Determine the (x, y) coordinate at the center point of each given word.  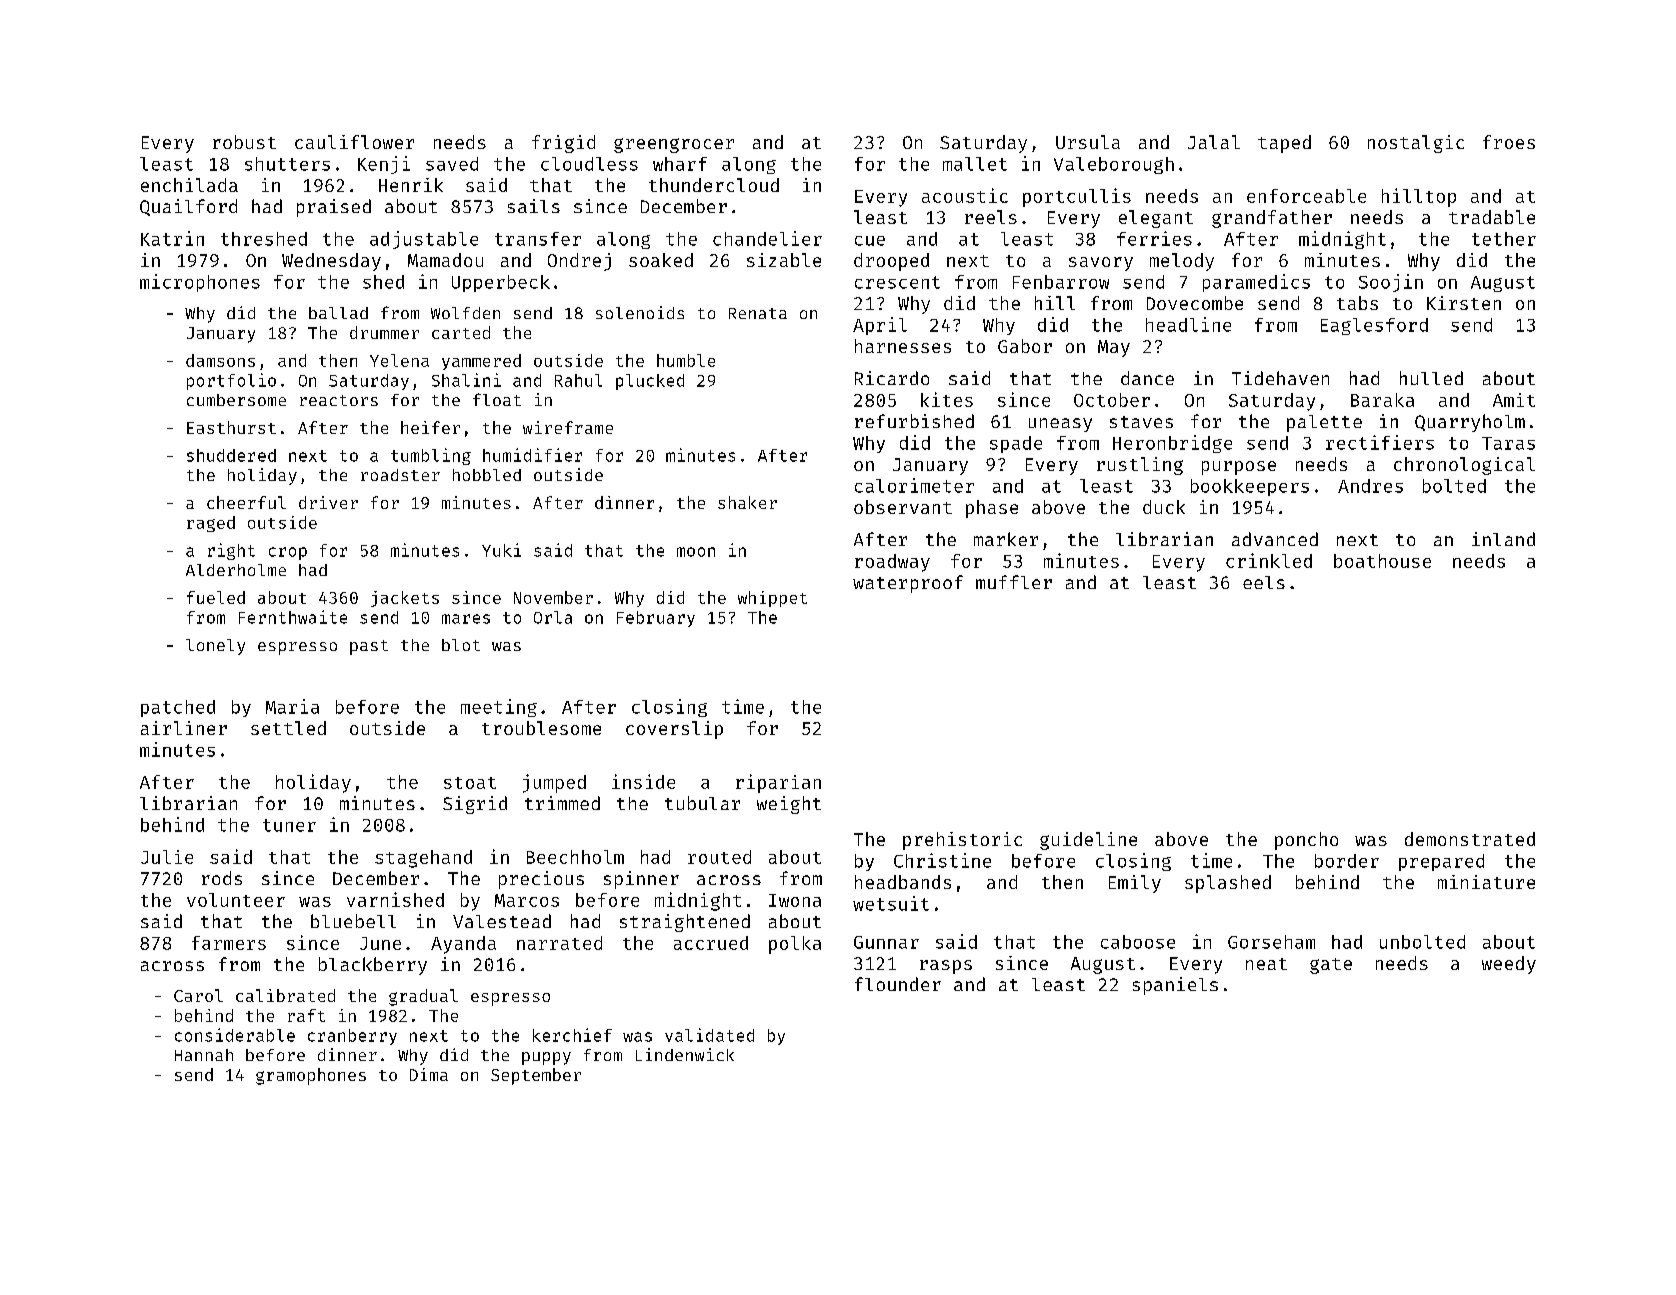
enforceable (1306, 196)
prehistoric (962, 841)
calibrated (285, 995)
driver (328, 502)
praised (334, 208)
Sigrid (475, 805)
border (1347, 861)
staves (1141, 422)
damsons (220, 360)
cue (870, 241)
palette (1324, 423)
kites (947, 399)
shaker (747, 502)
